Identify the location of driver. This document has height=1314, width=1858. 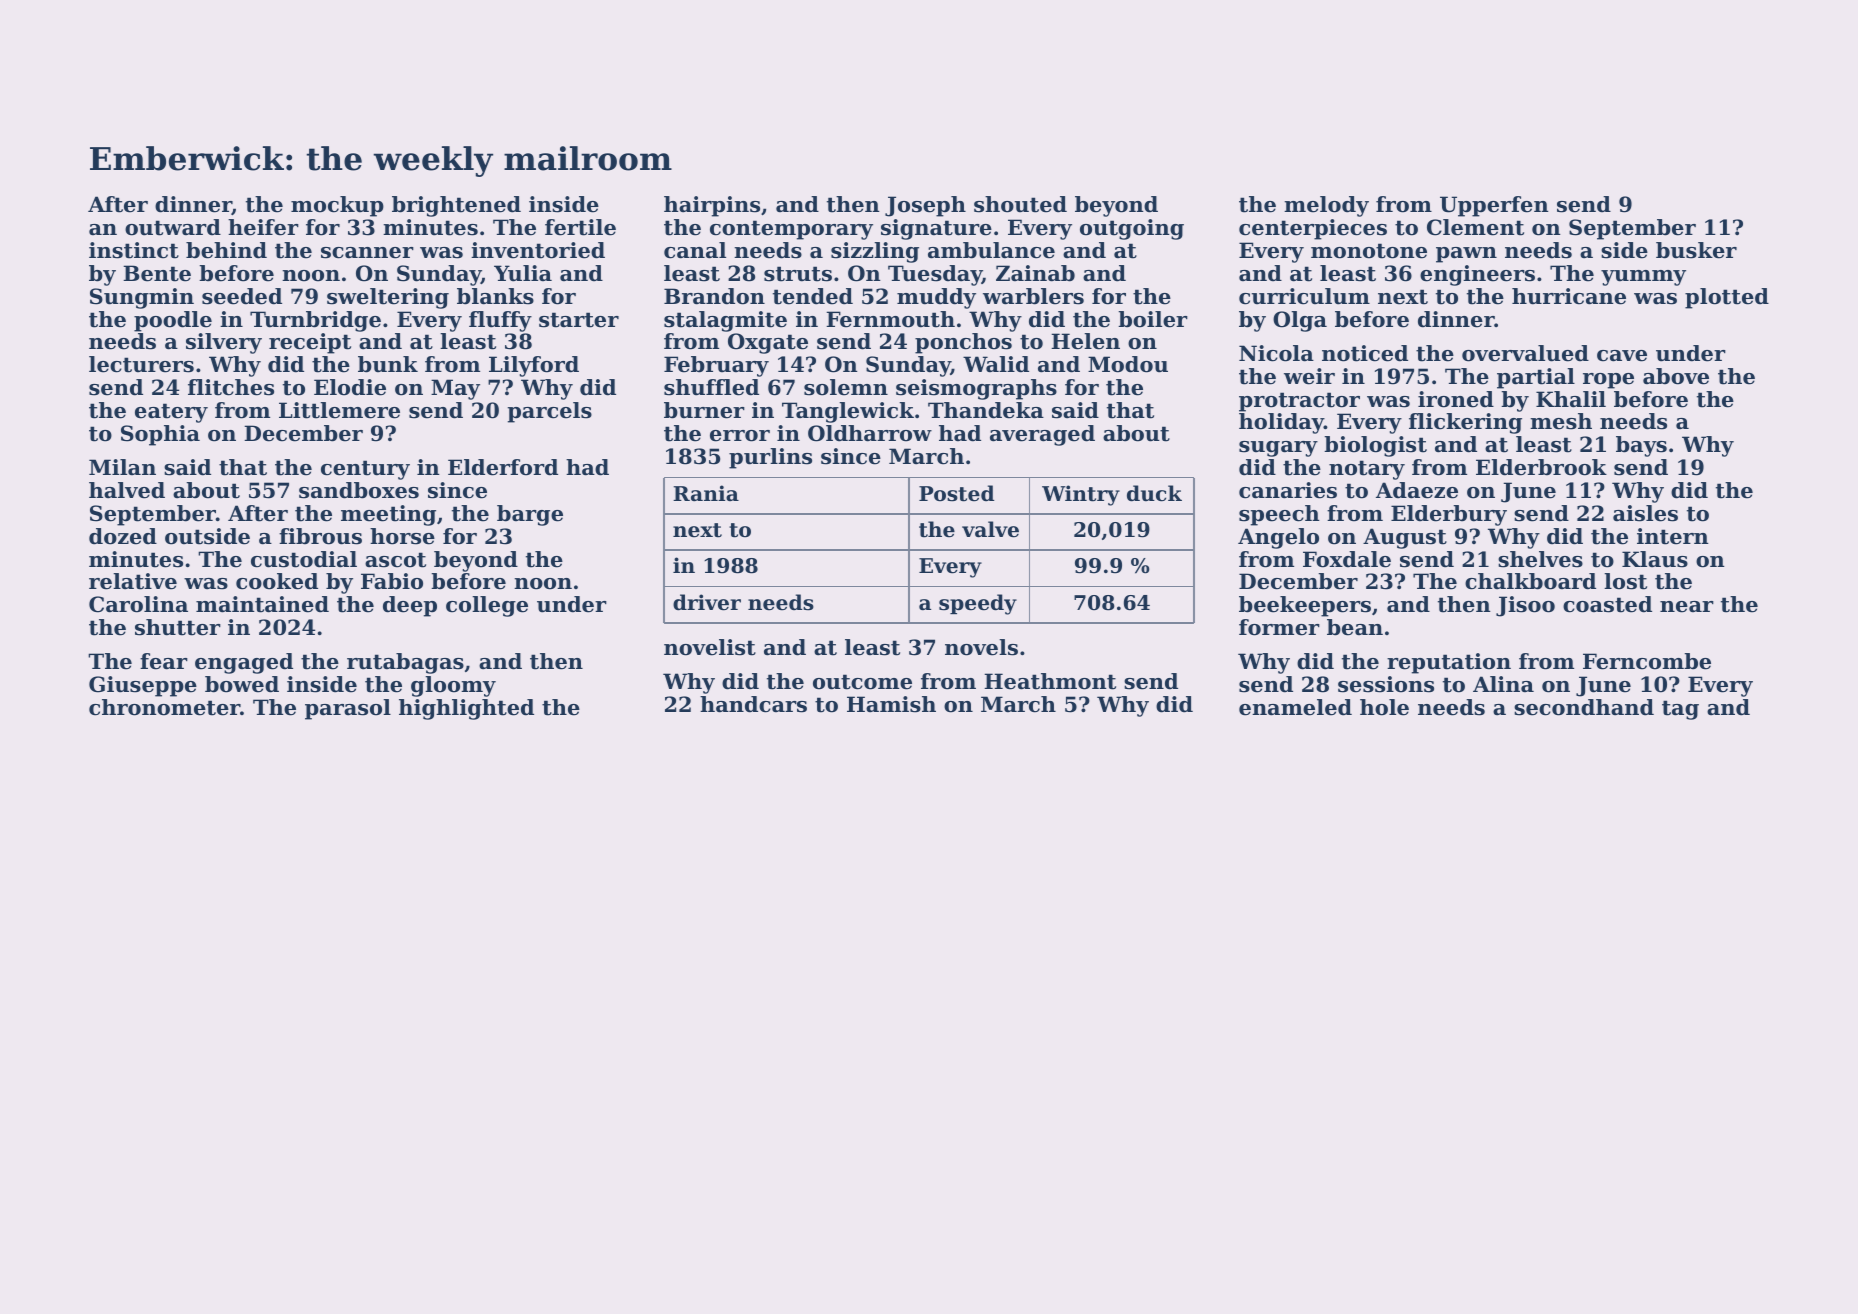
(707, 602).
